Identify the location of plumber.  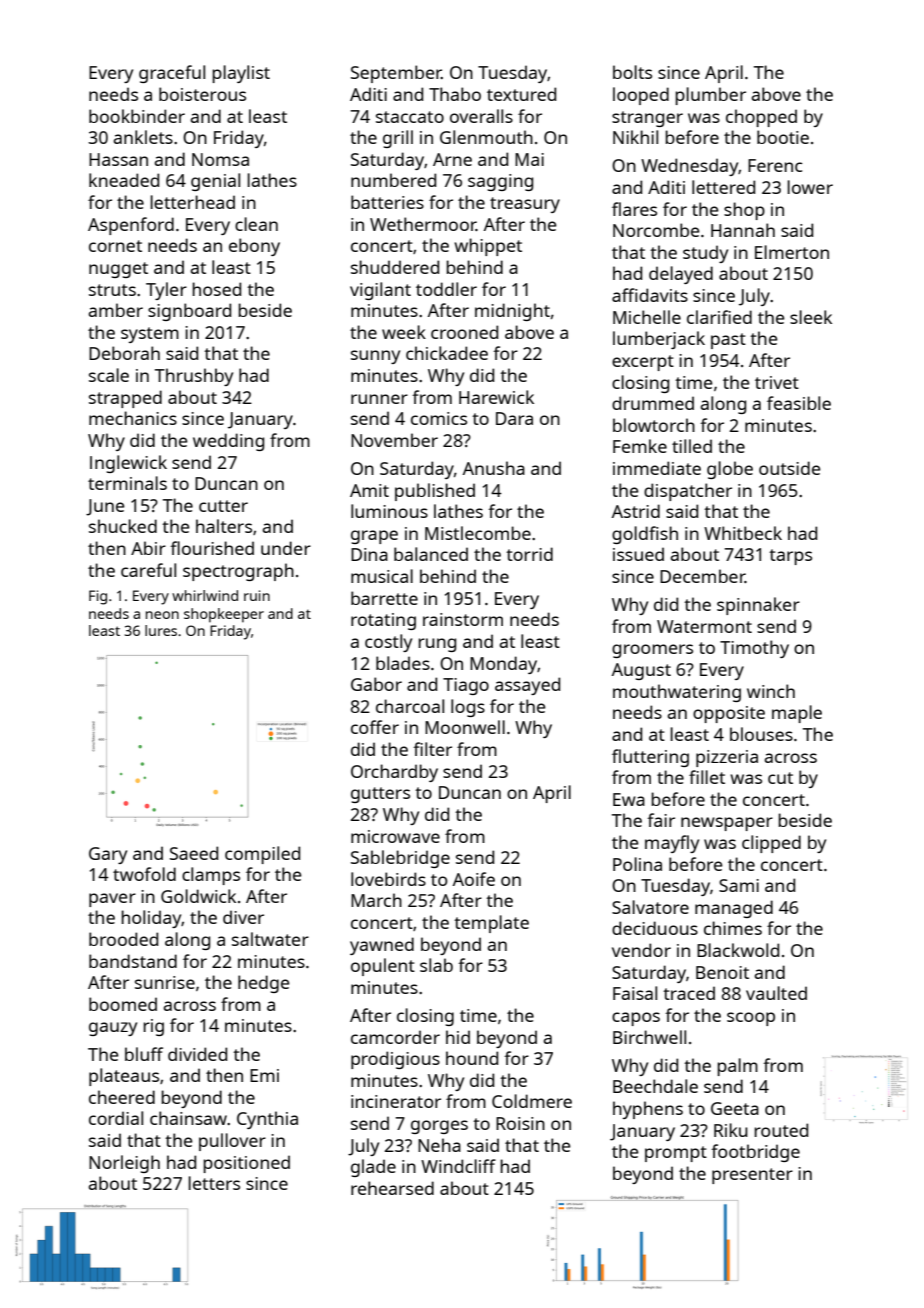
(710, 96).
